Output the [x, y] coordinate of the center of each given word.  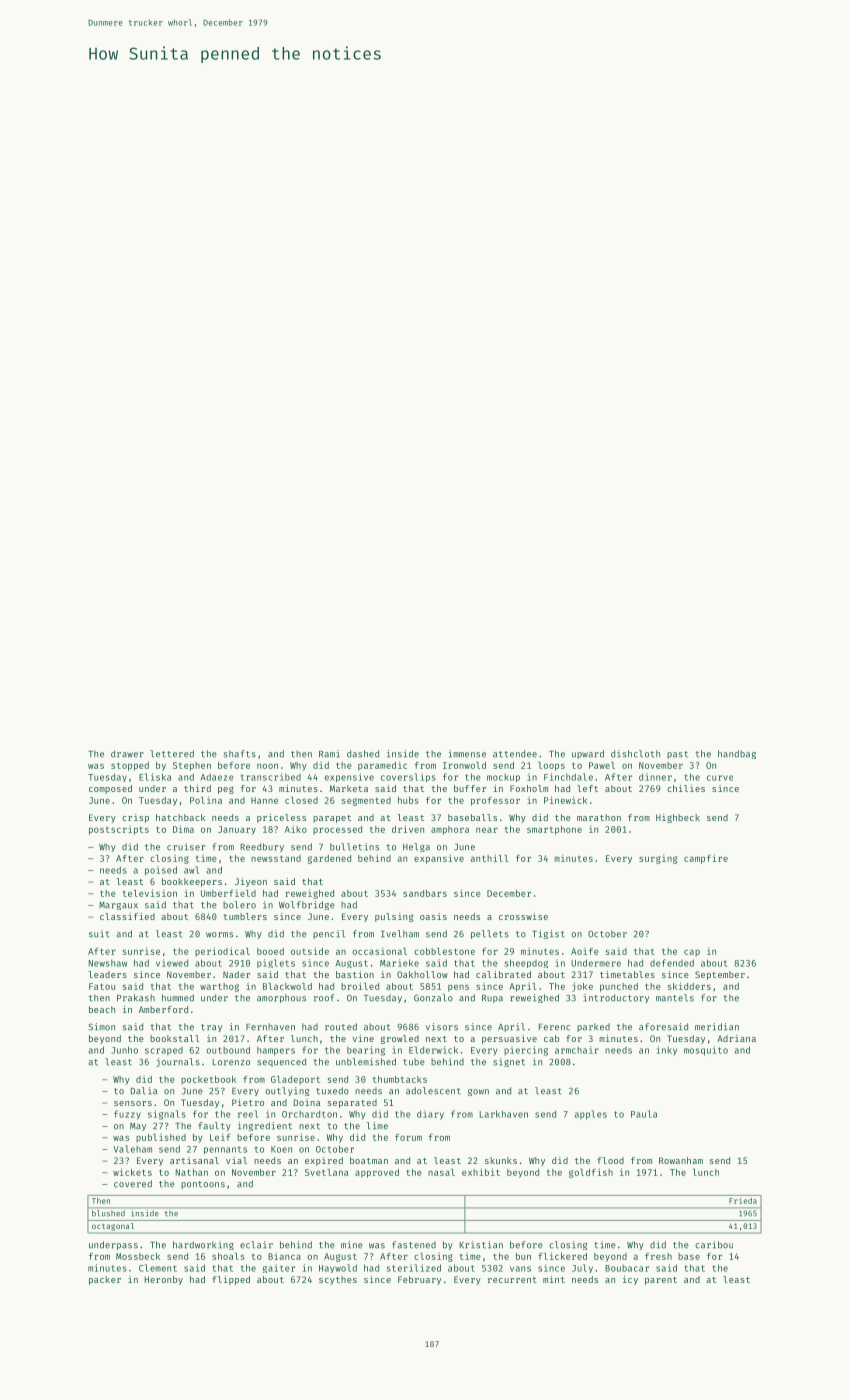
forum [408, 1137]
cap [692, 953]
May [138, 1127]
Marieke [399, 963]
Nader [236, 974]
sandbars [425, 893]
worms [219, 935]
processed [337, 830]
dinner [655, 777]
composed [110, 789]
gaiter [278, 1268]
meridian [717, 1027]
